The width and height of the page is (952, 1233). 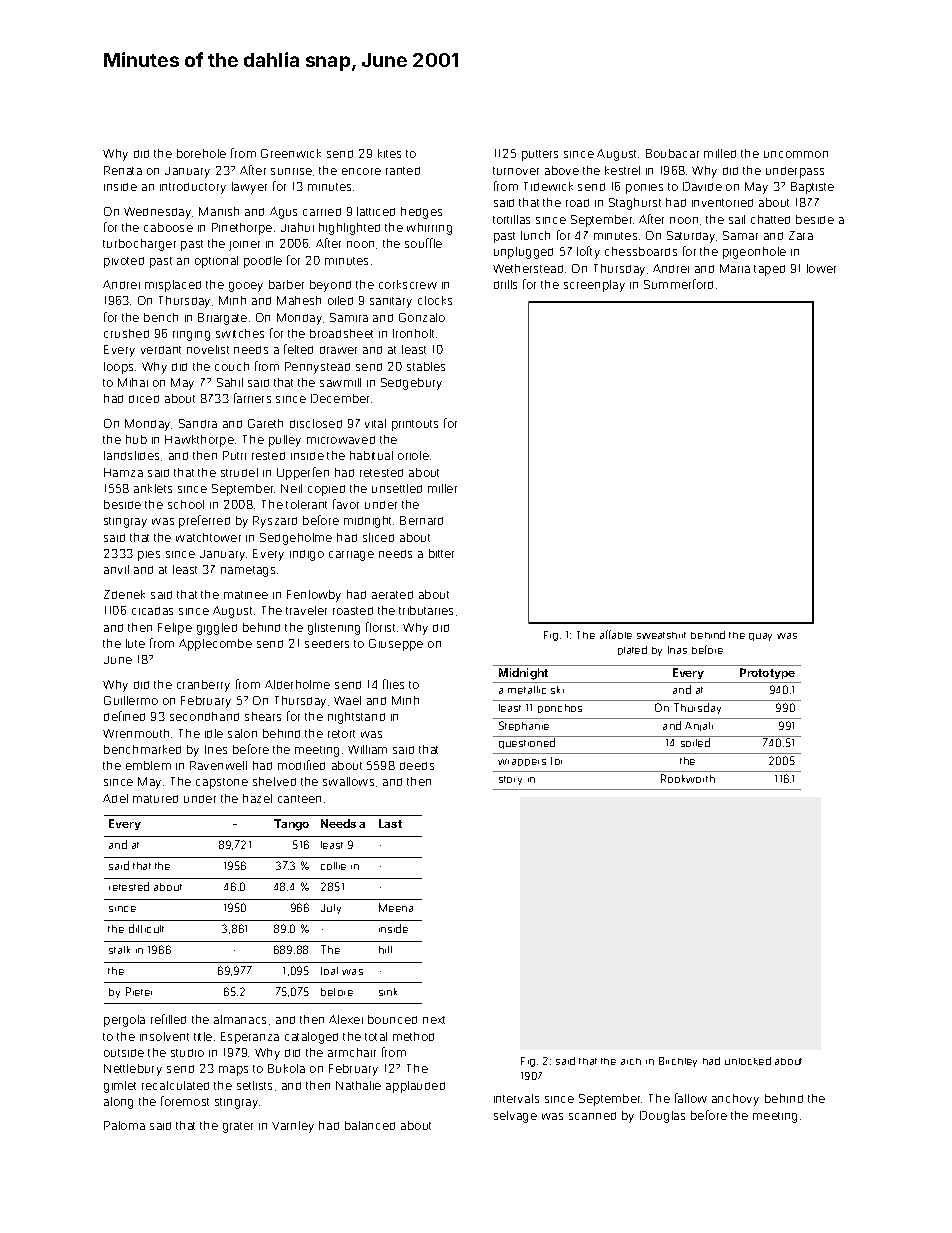 What do you see at coordinates (720, 153) in the page?
I see `milled` at bounding box center [720, 153].
